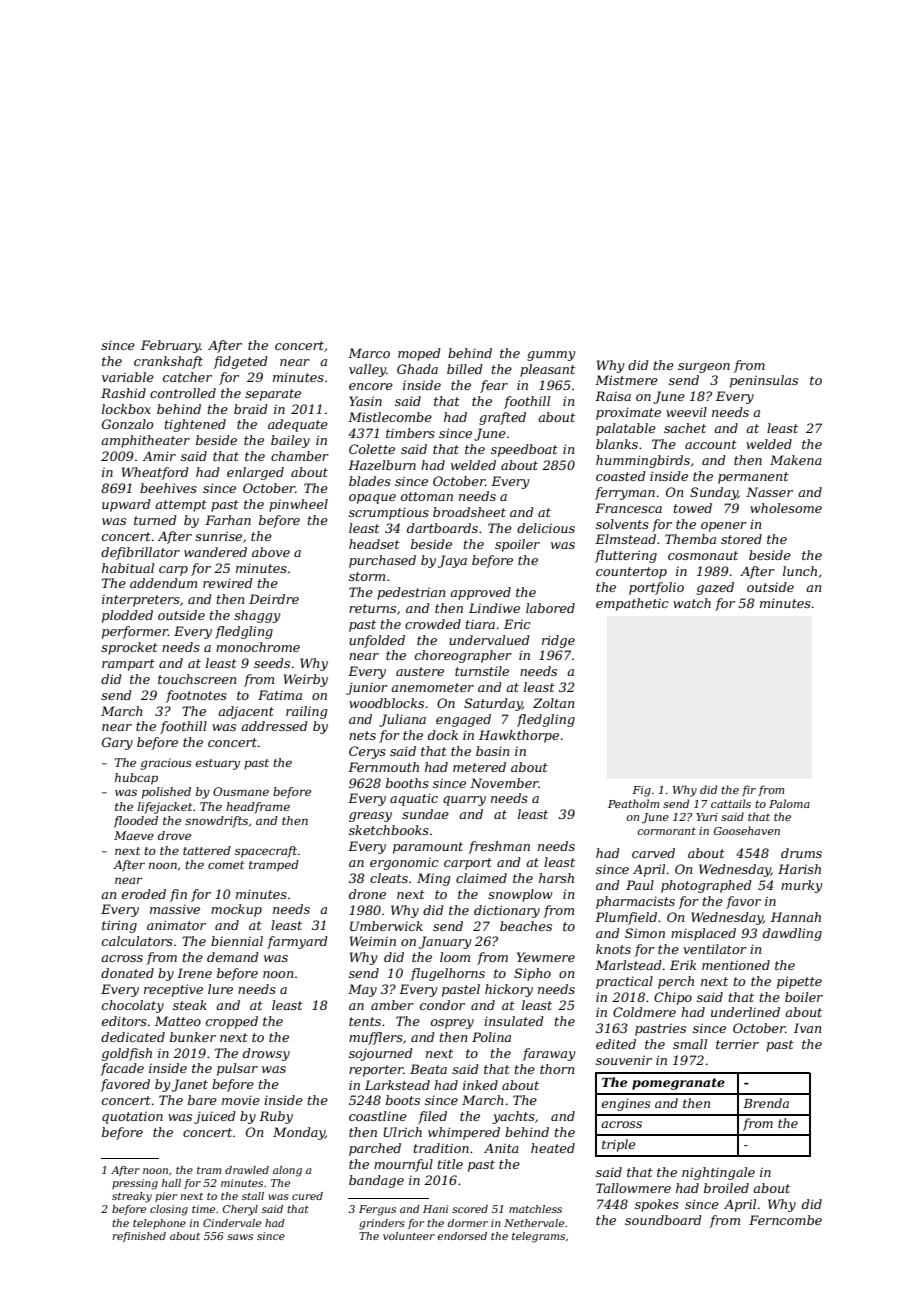 The height and width of the image is (1308, 924). Describe the element at coordinates (704, 368) in the image. I see `surgeon` at that location.
